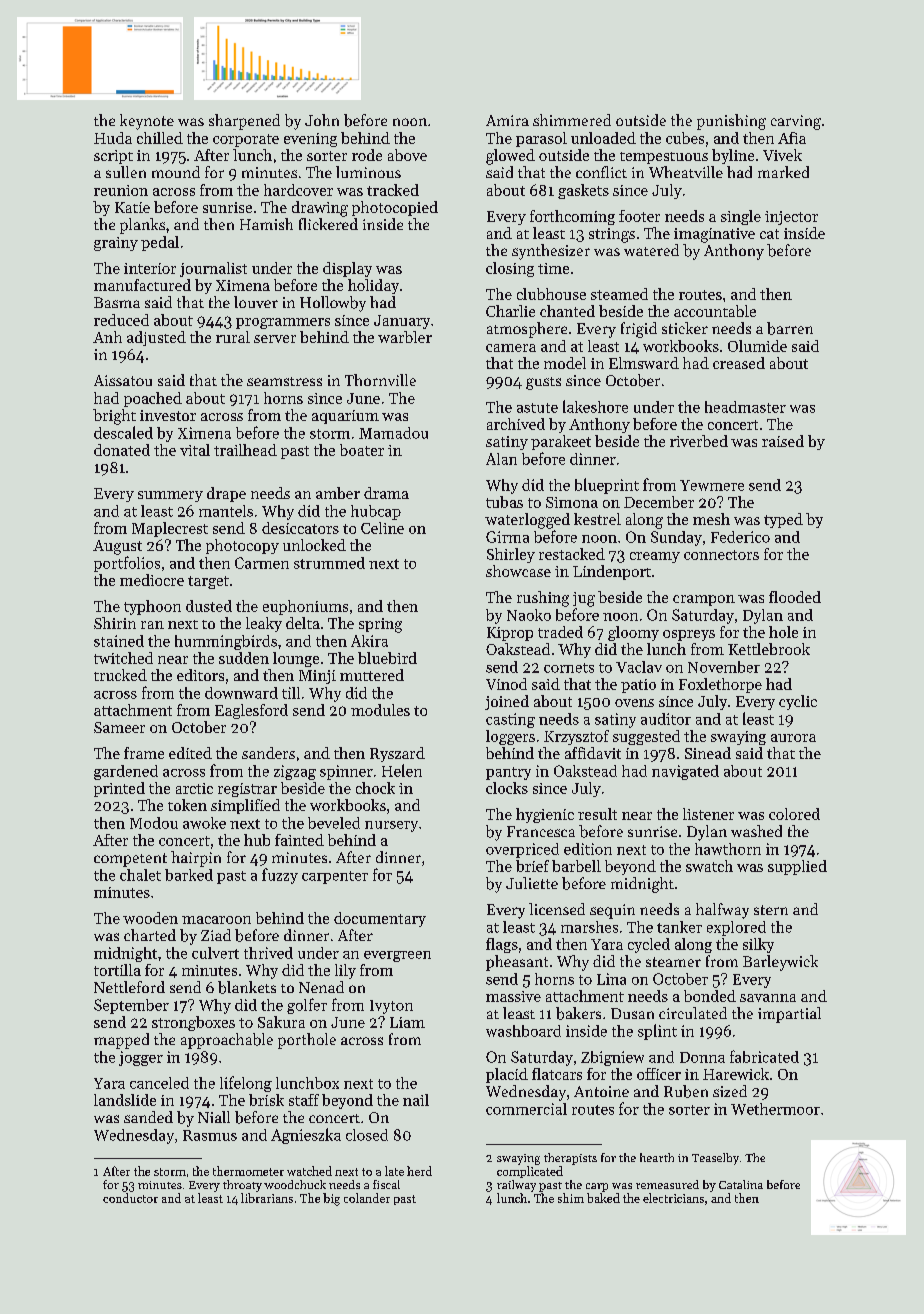 This screenshot has height=1314, width=924. What do you see at coordinates (639, 216) in the screenshot?
I see `footer` at bounding box center [639, 216].
